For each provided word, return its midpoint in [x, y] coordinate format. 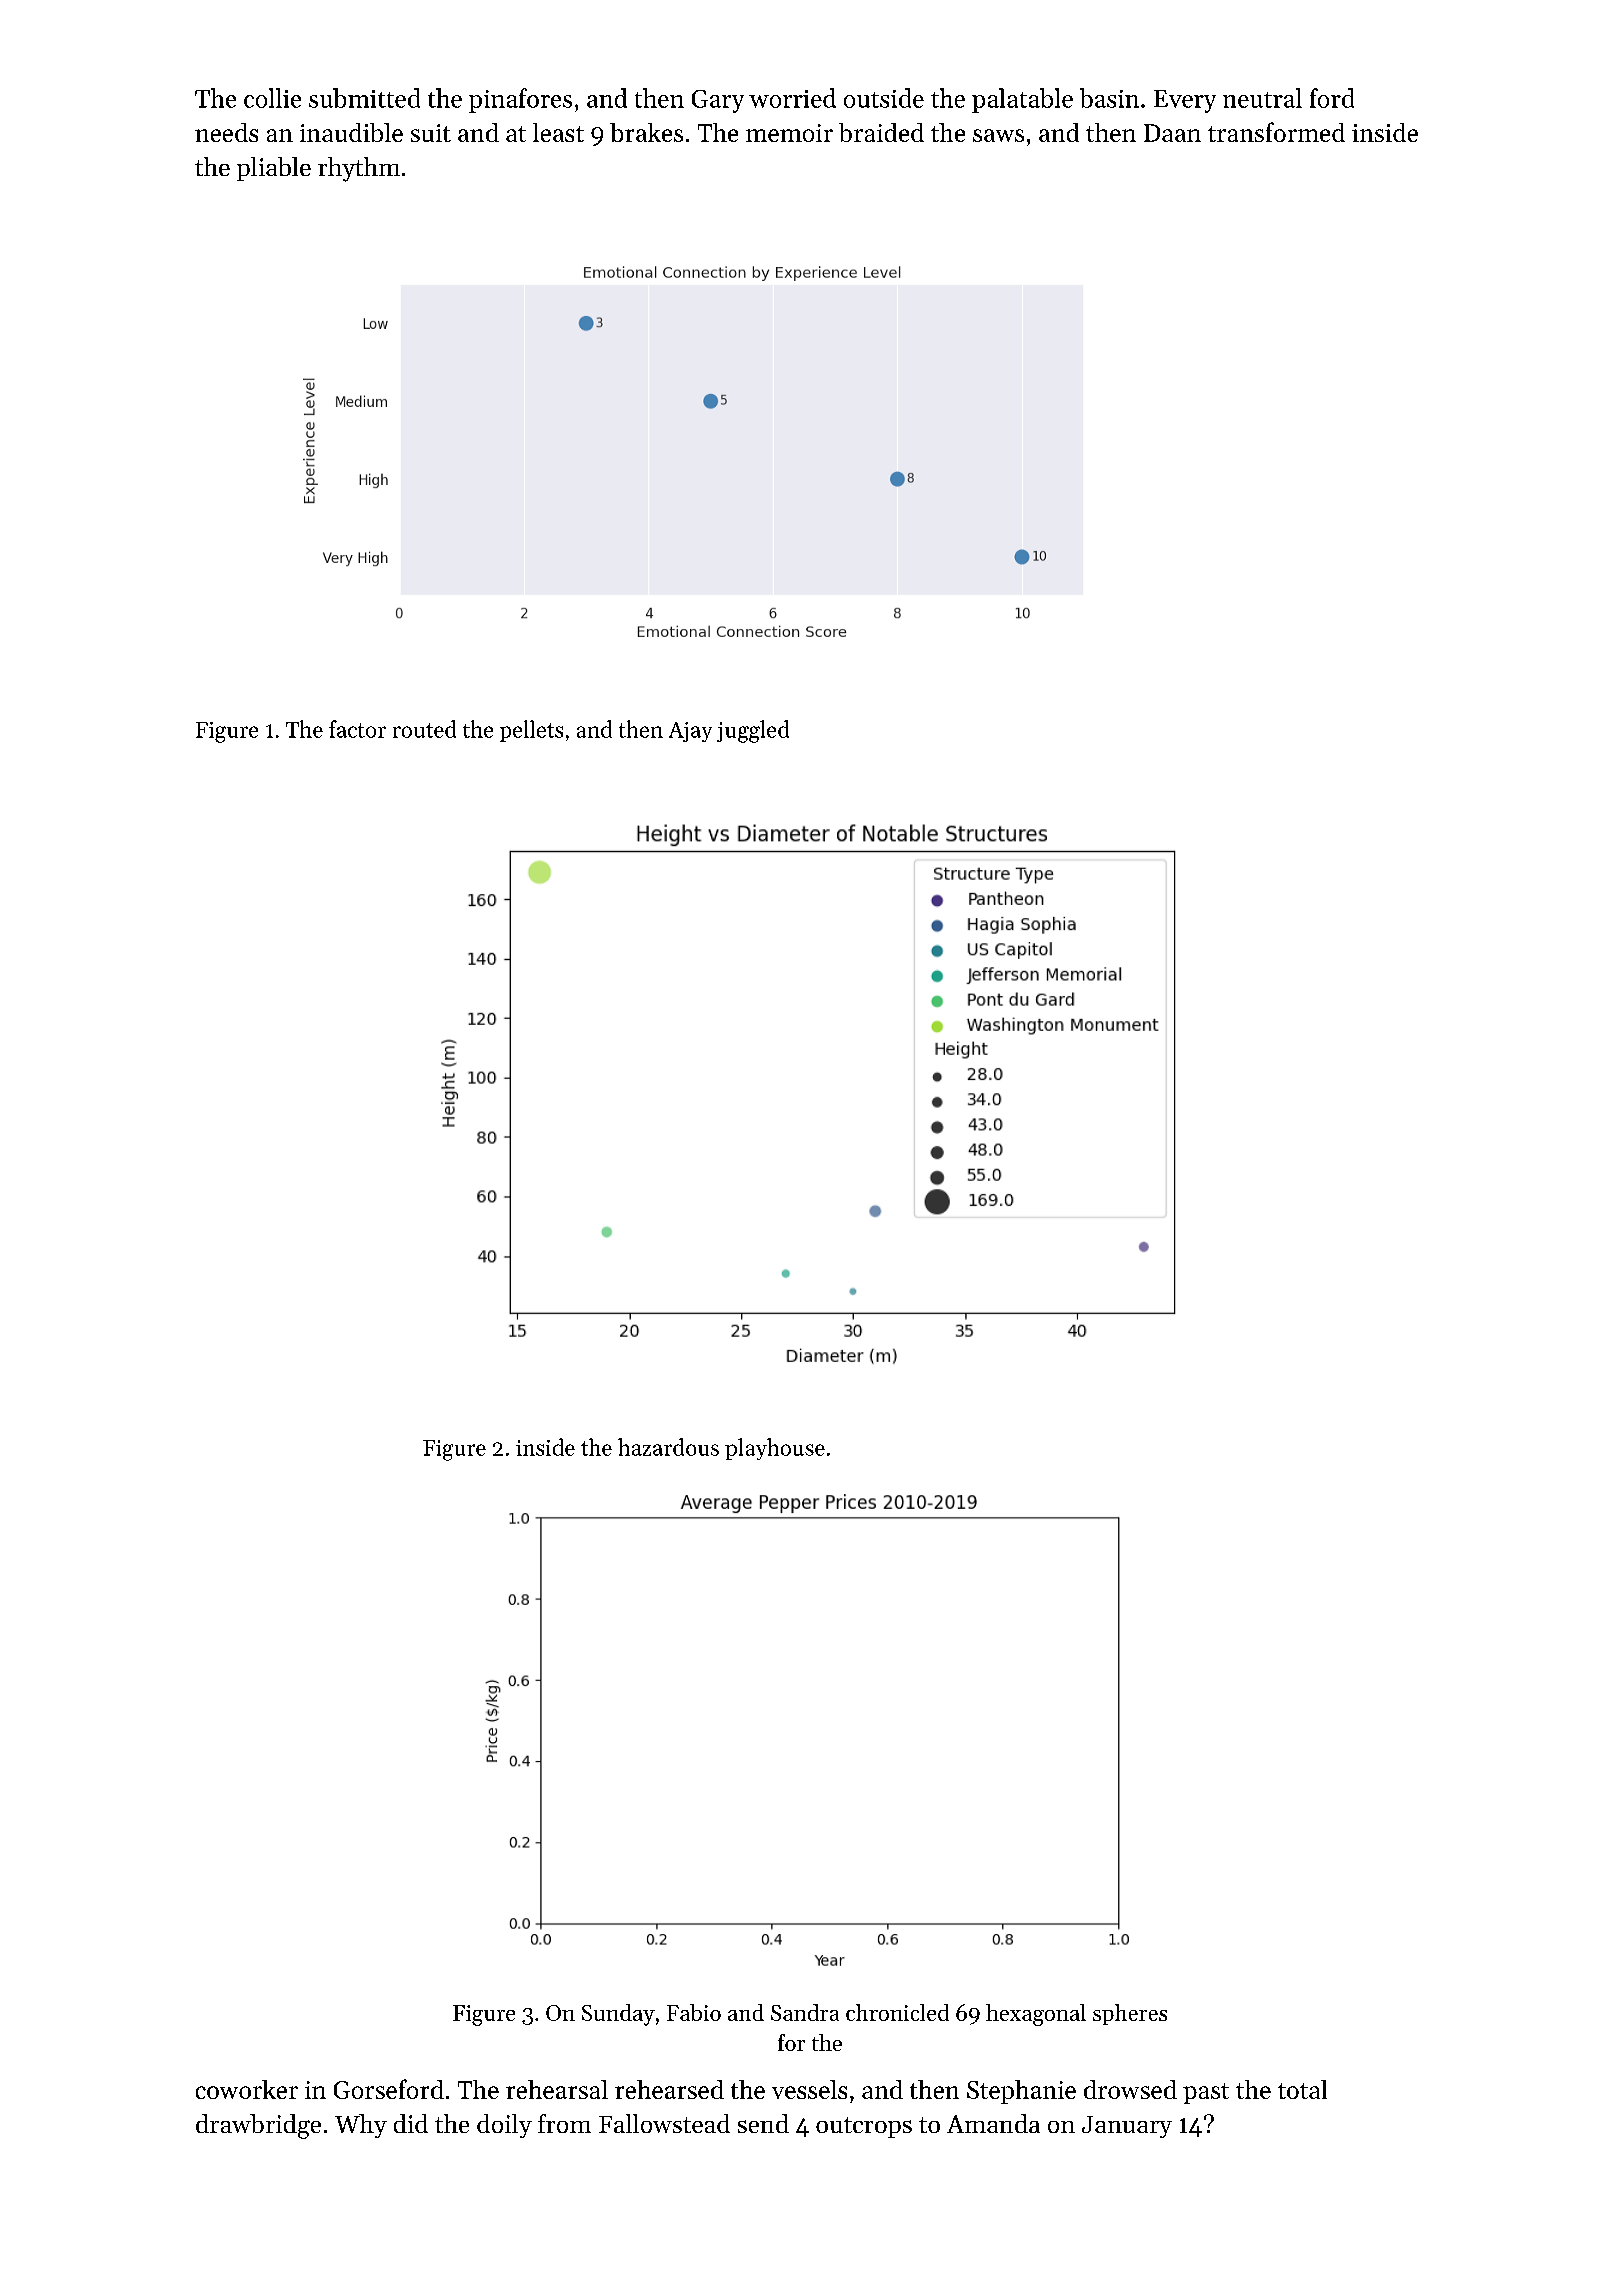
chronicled [897, 2012]
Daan [1172, 133]
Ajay [690, 732]
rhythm [359, 169]
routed [424, 729]
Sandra [805, 2012]
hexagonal [1036, 2015]
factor [357, 729]
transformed [1276, 132]
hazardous [668, 1447]
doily [504, 2126]
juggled [753, 731]
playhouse [775, 1449]
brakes [646, 132]
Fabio [694, 2012]
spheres [1130, 2014]
